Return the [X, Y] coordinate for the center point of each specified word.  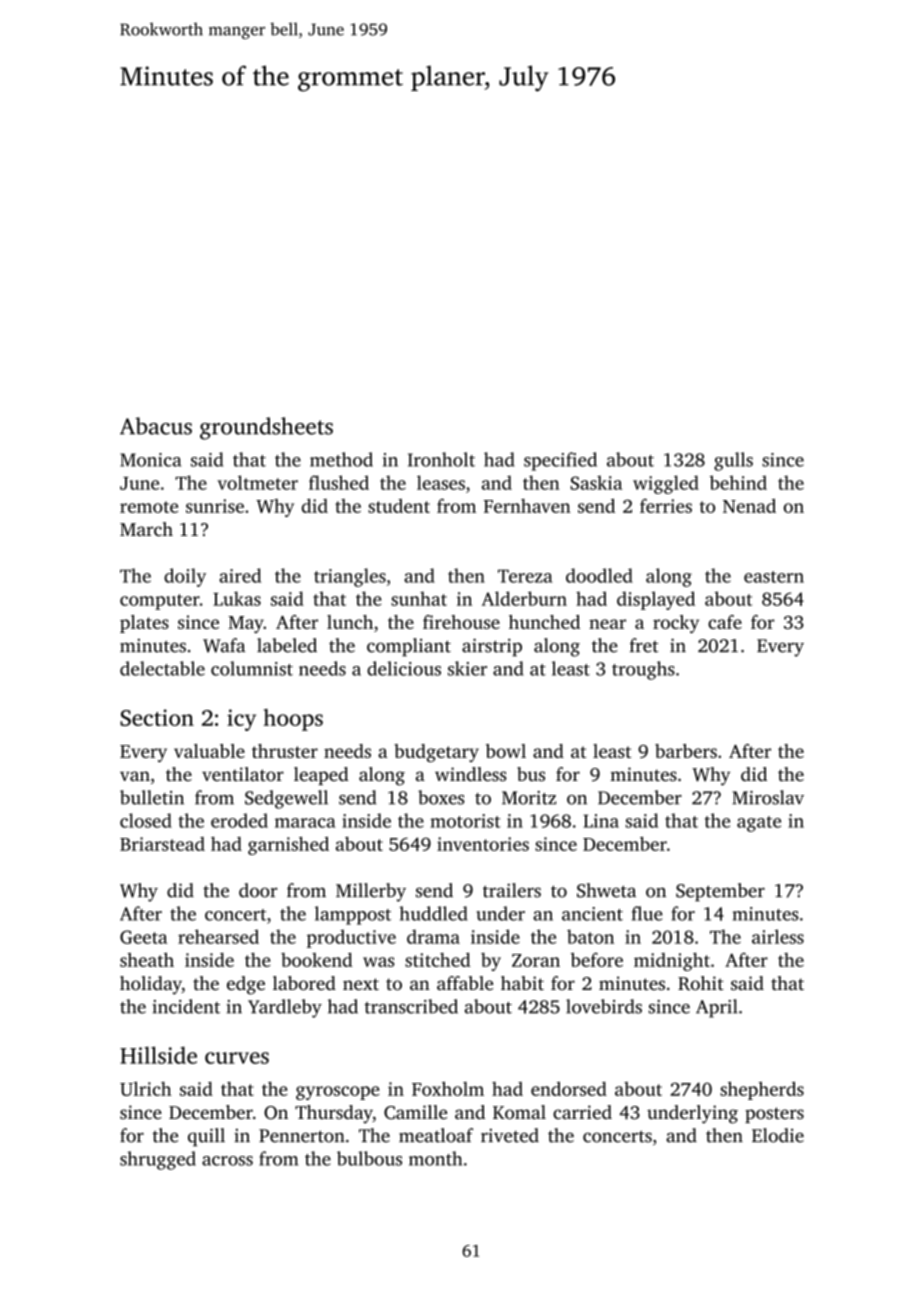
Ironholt [441, 459]
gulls [733, 461]
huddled [433, 913]
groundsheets [266, 428]
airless [778, 936]
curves [237, 1058]
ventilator [243, 774]
